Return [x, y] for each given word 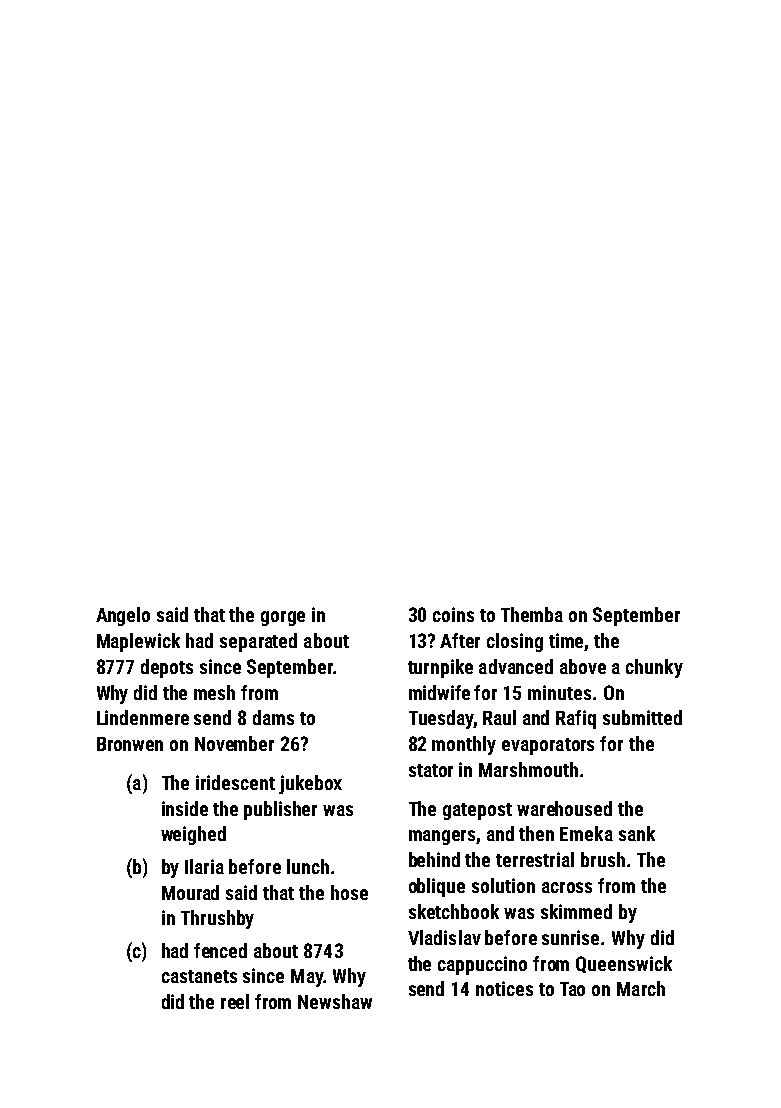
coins [453, 614]
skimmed [576, 911]
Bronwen [130, 744]
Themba [532, 614]
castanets [199, 976]
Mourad [190, 892]
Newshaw [335, 1001]
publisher [280, 810]
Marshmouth [528, 769]
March [641, 988]
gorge [283, 618]
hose [349, 892]
